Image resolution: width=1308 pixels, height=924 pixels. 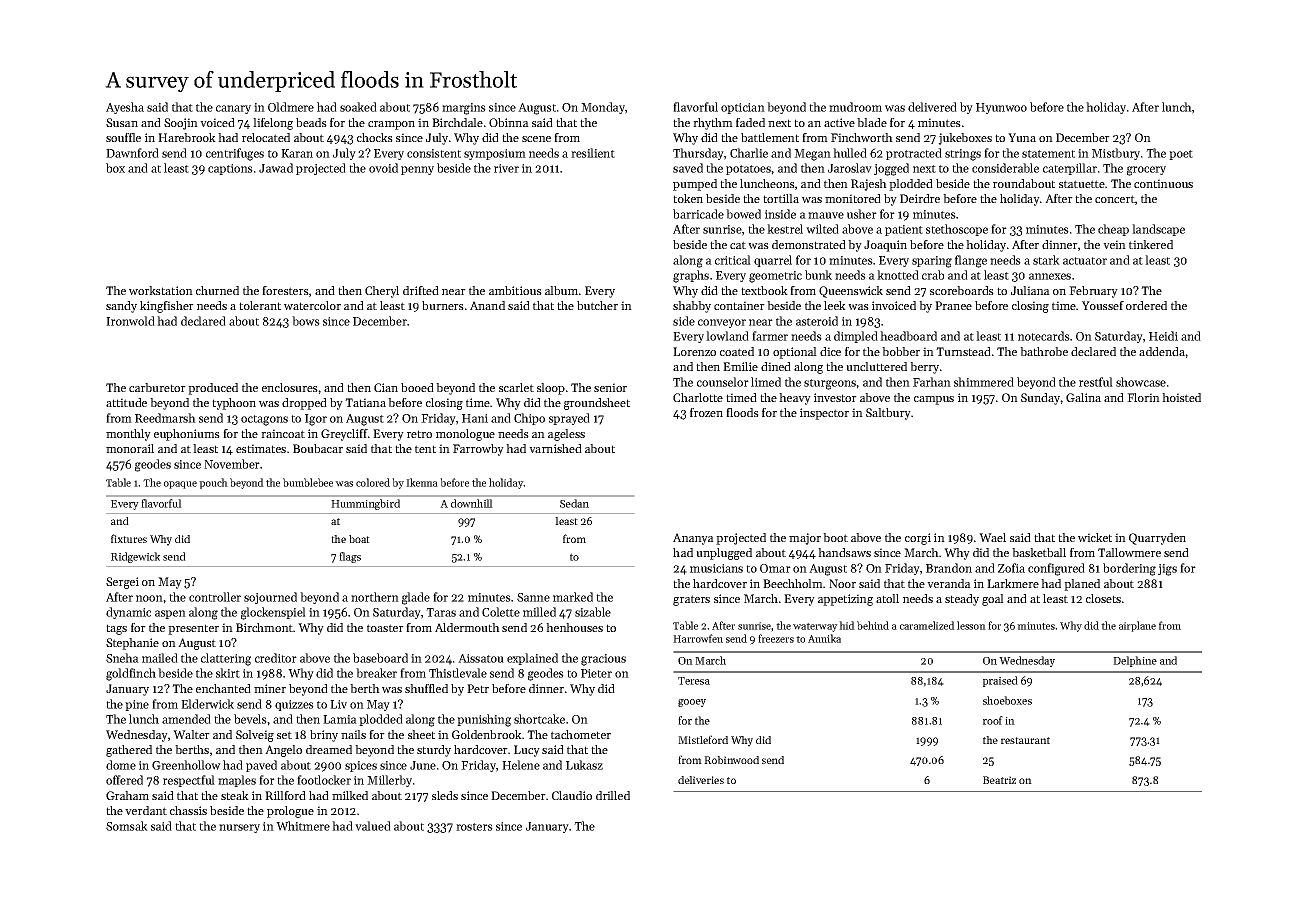 What do you see at coordinates (160, 658) in the document?
I see `mailed` at bounding box center [160, 658].
